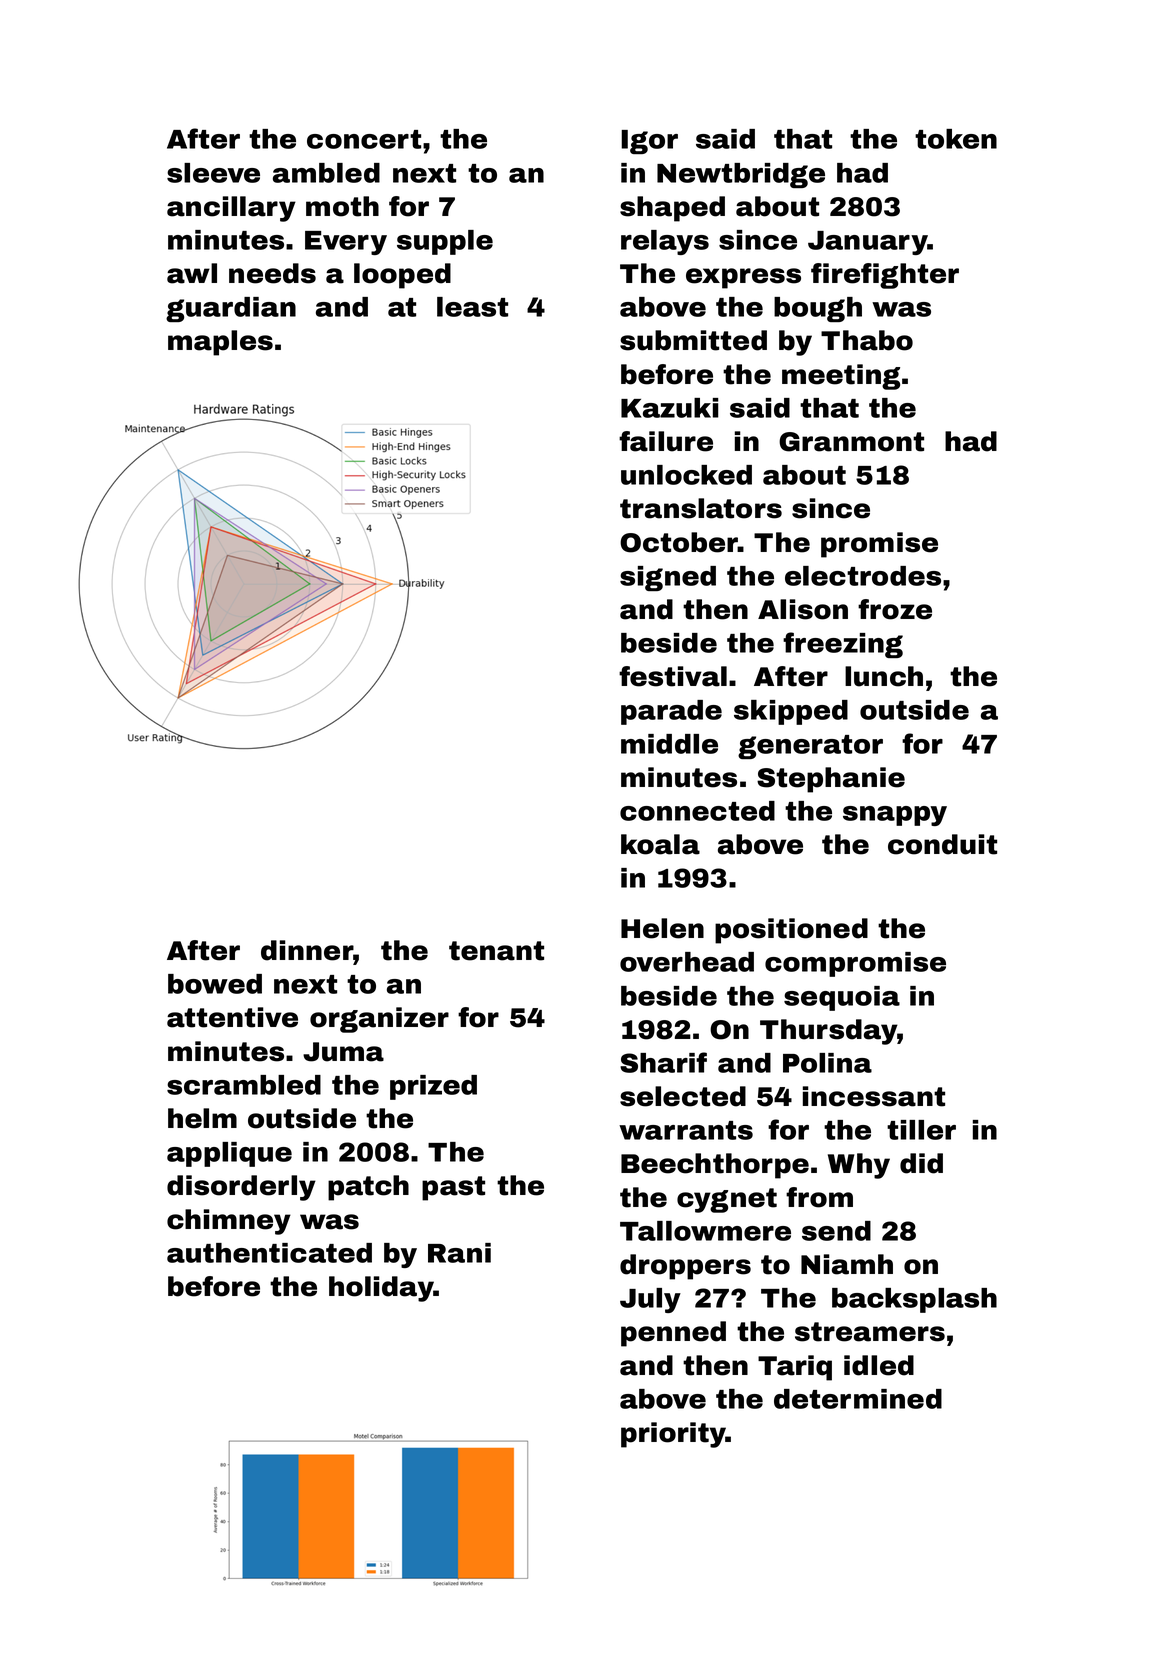  What do you see at coordinates (705, 1231) in the document?
I see `Tallowmere` at bounding box center [705, 1231].
